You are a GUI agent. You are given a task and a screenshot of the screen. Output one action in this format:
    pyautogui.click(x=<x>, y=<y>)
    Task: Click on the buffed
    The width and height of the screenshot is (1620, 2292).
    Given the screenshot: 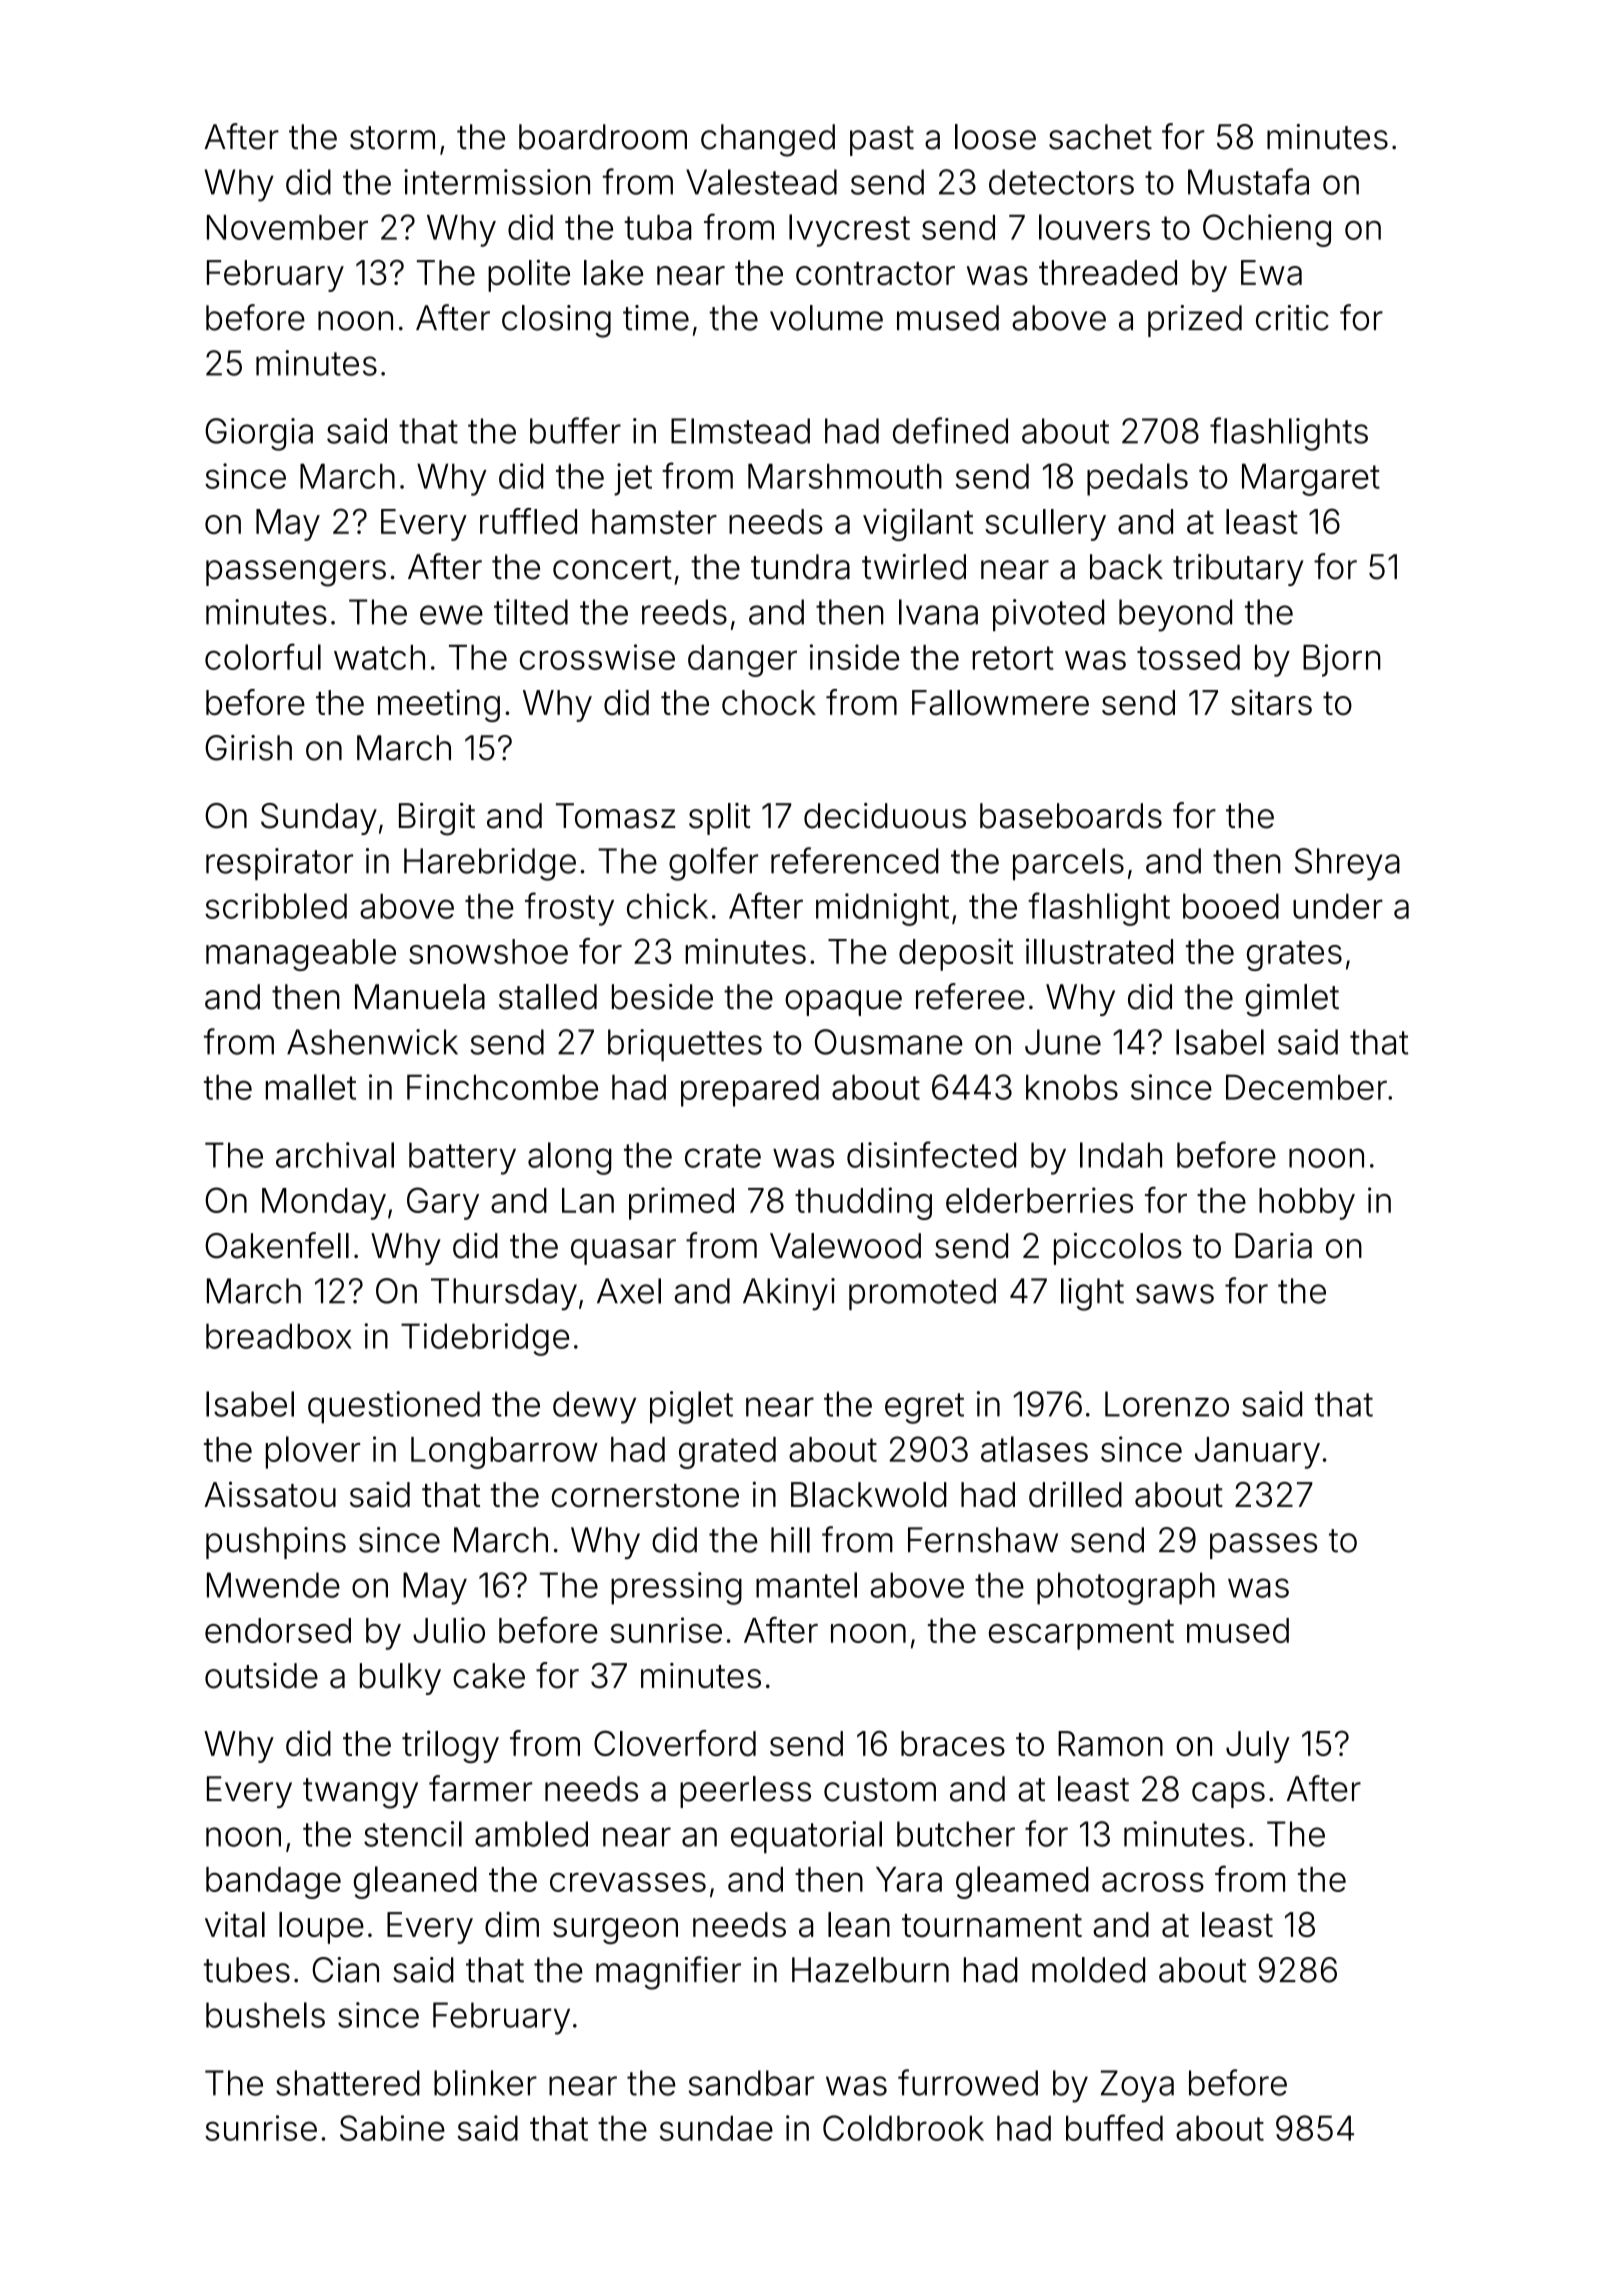 What is the action you would take?
    pyautogui.click(x=1114, y=2127)
